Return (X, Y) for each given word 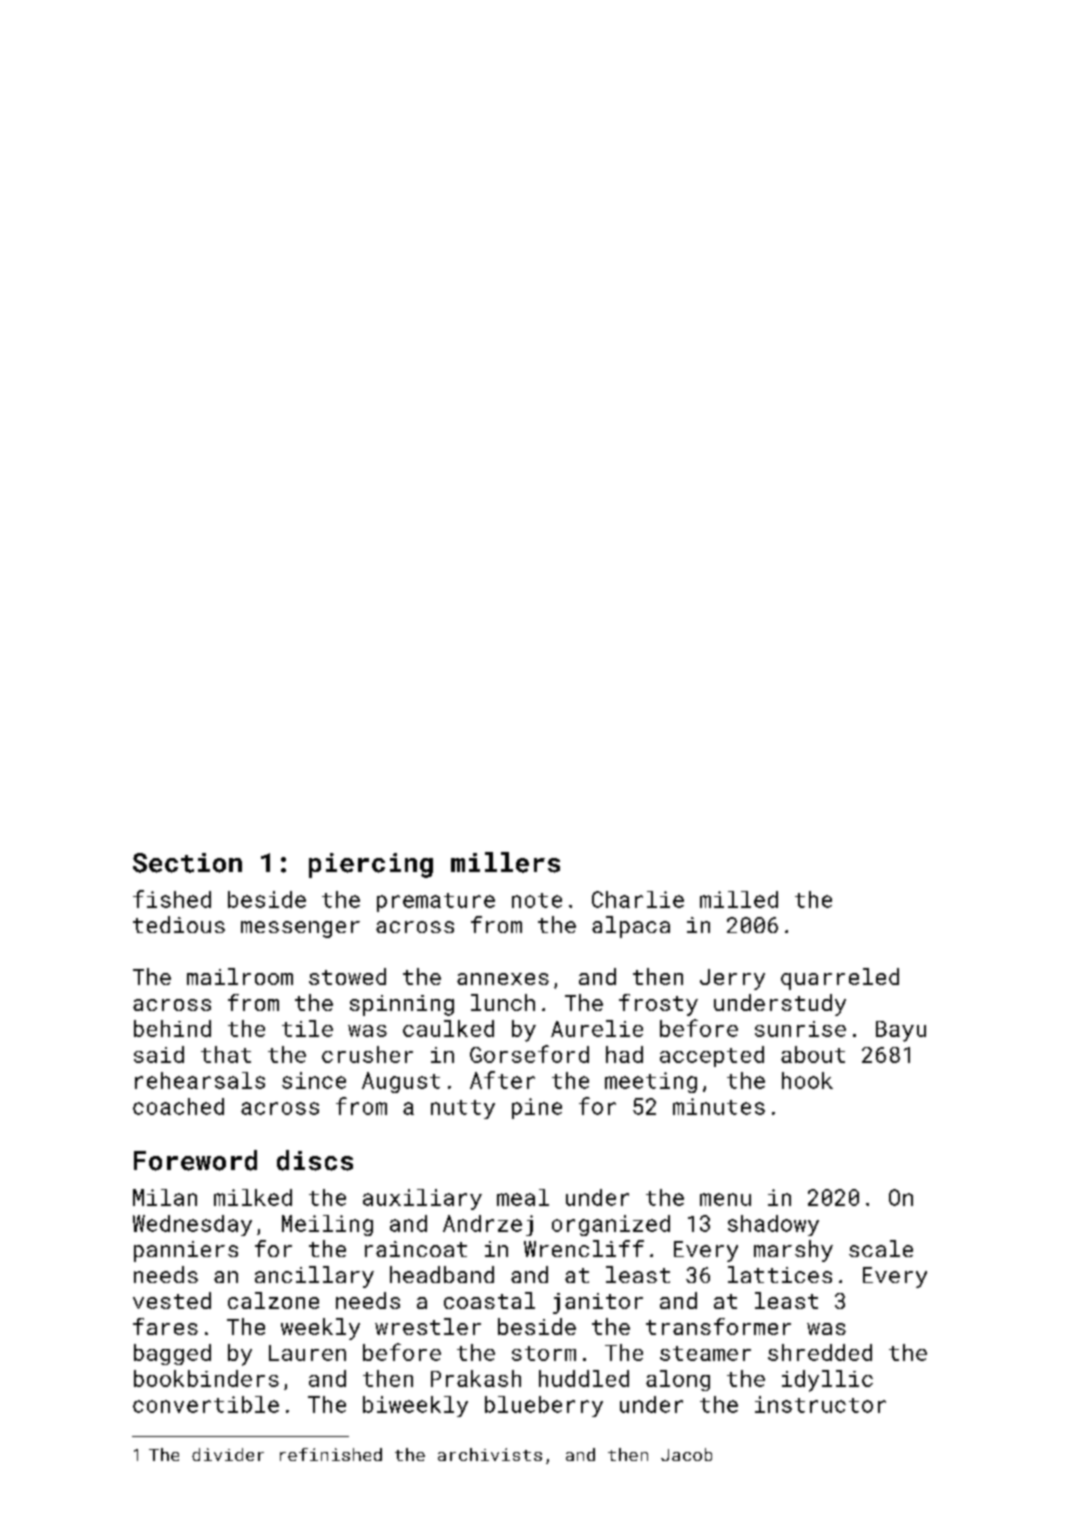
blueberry (544, 1406)
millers (505, 862)
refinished (331, 1454)
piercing (371, 865)
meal (523, 1197)
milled (739, 899)
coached (178, 1106)
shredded (820, 1352)
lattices (780, 1274)
